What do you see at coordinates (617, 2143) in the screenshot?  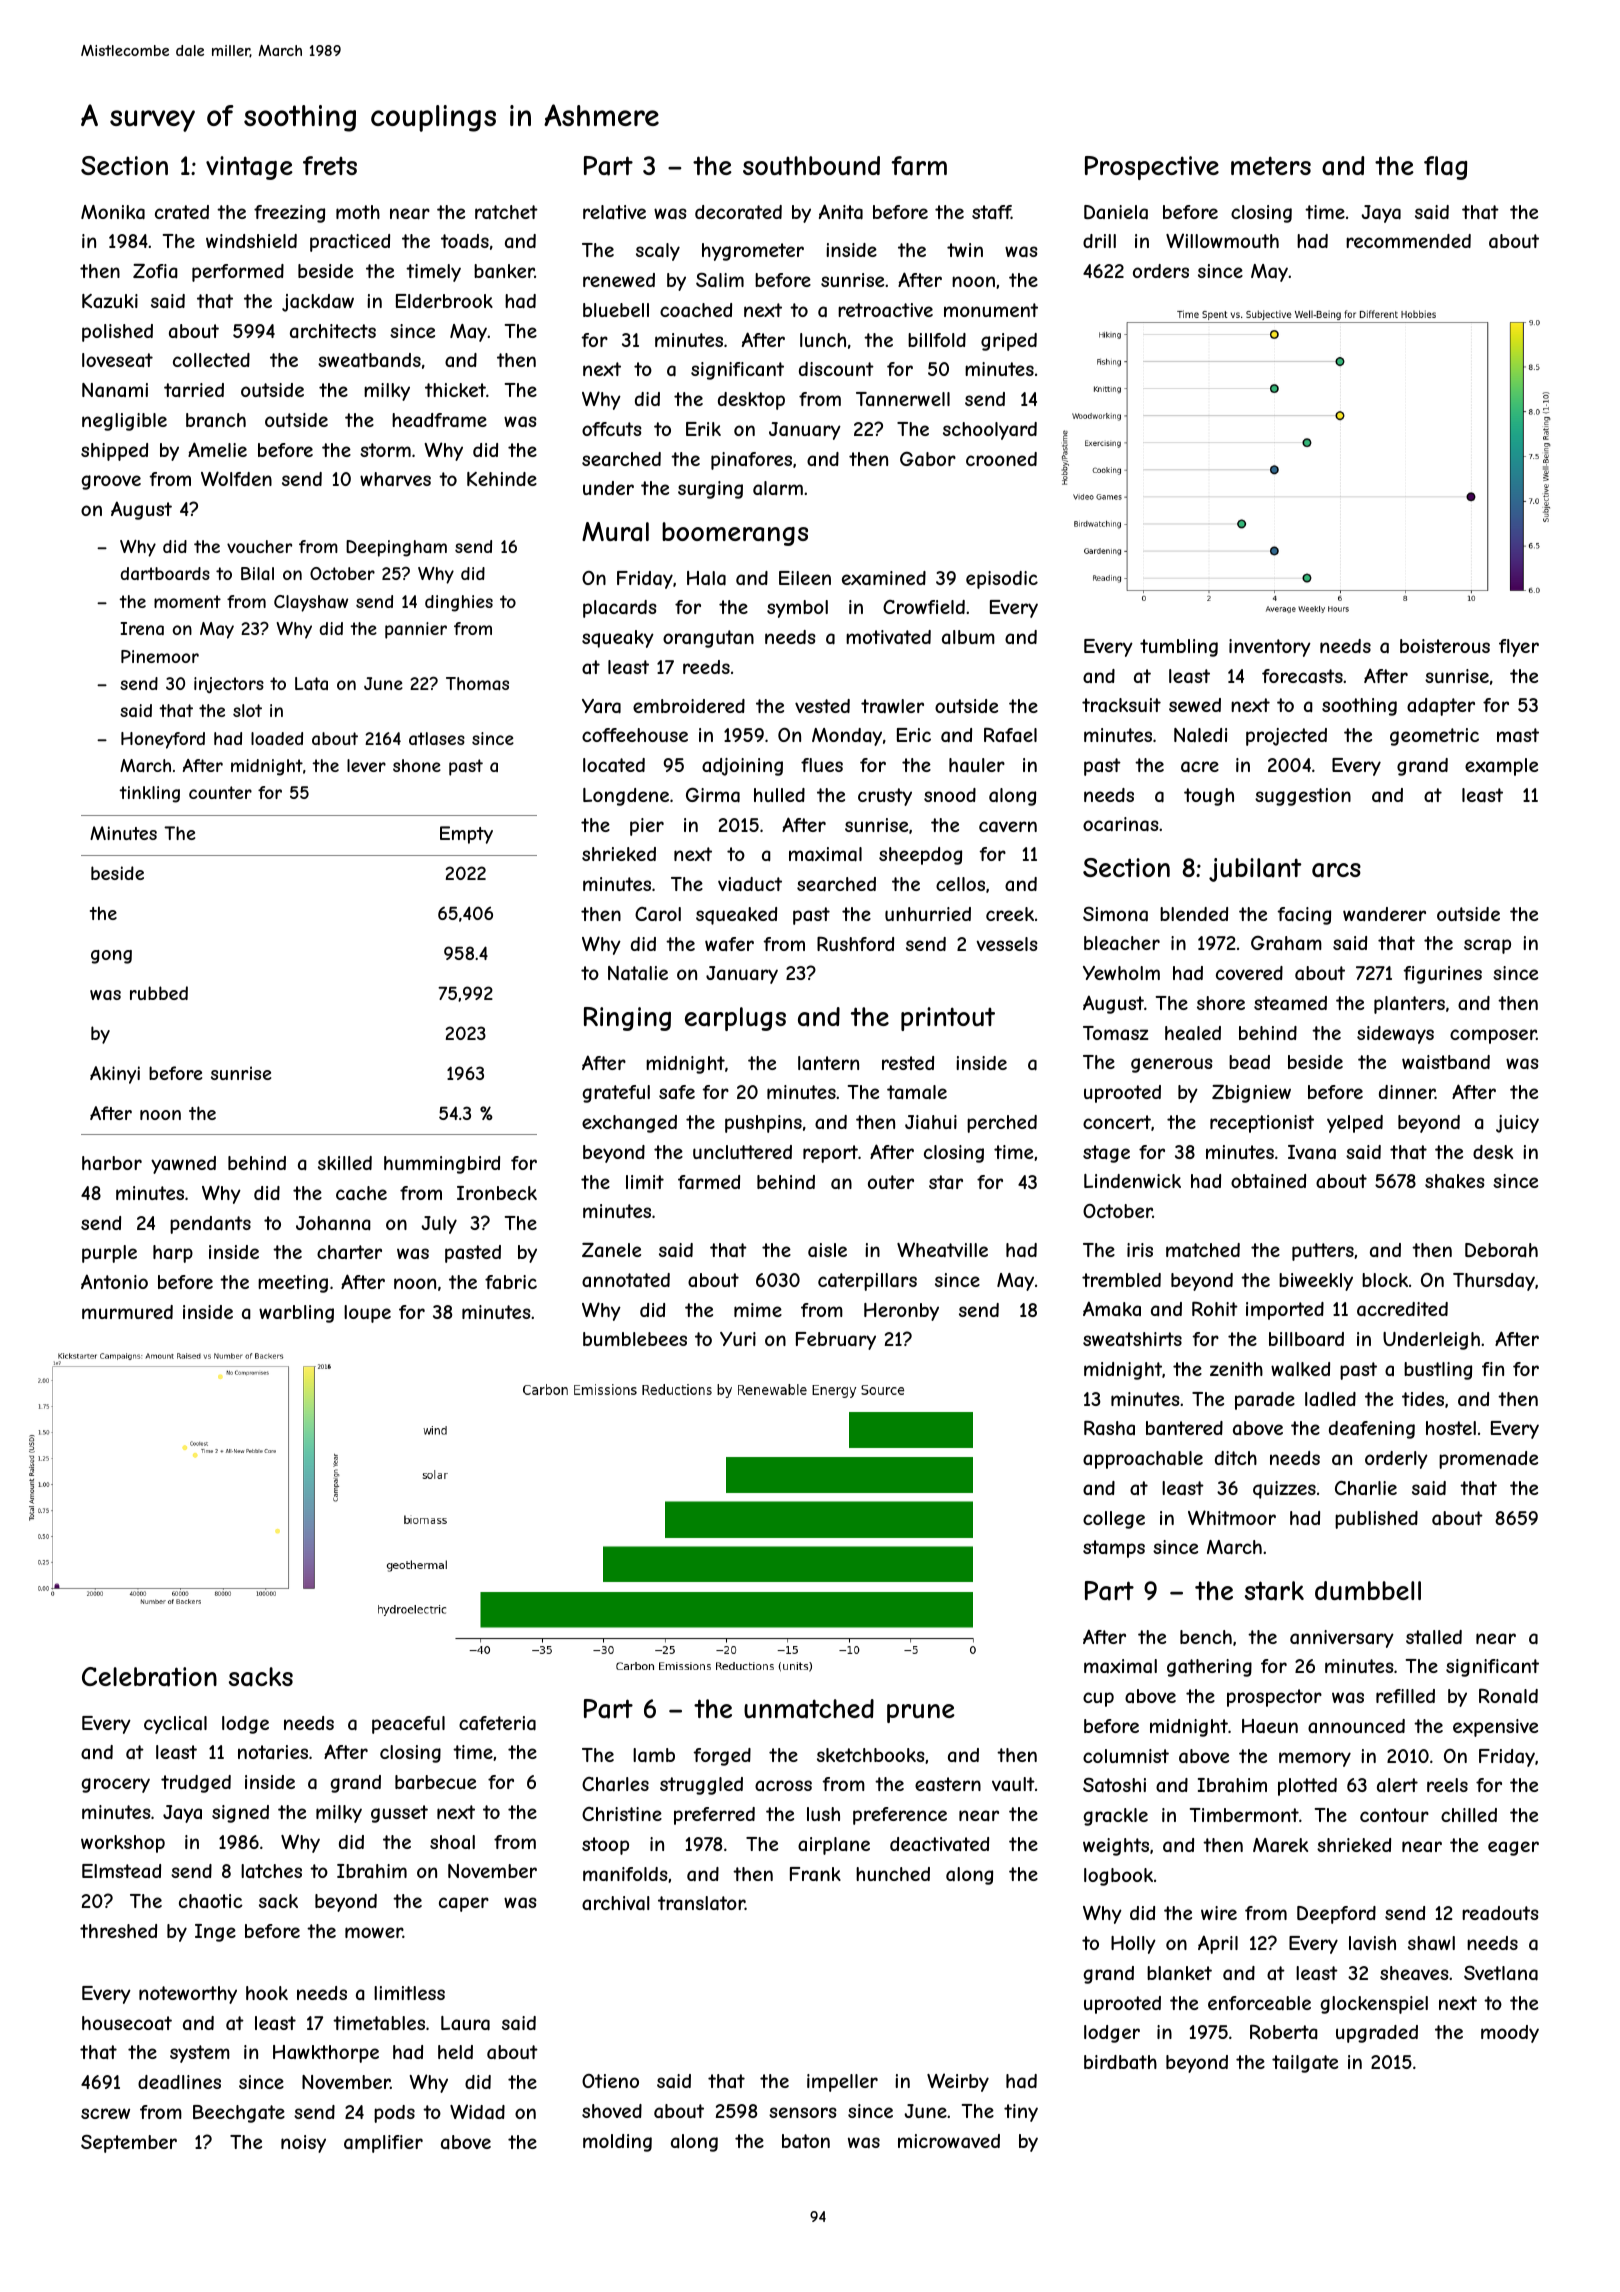 I see `molding` at bounding box center [617, 2143].
